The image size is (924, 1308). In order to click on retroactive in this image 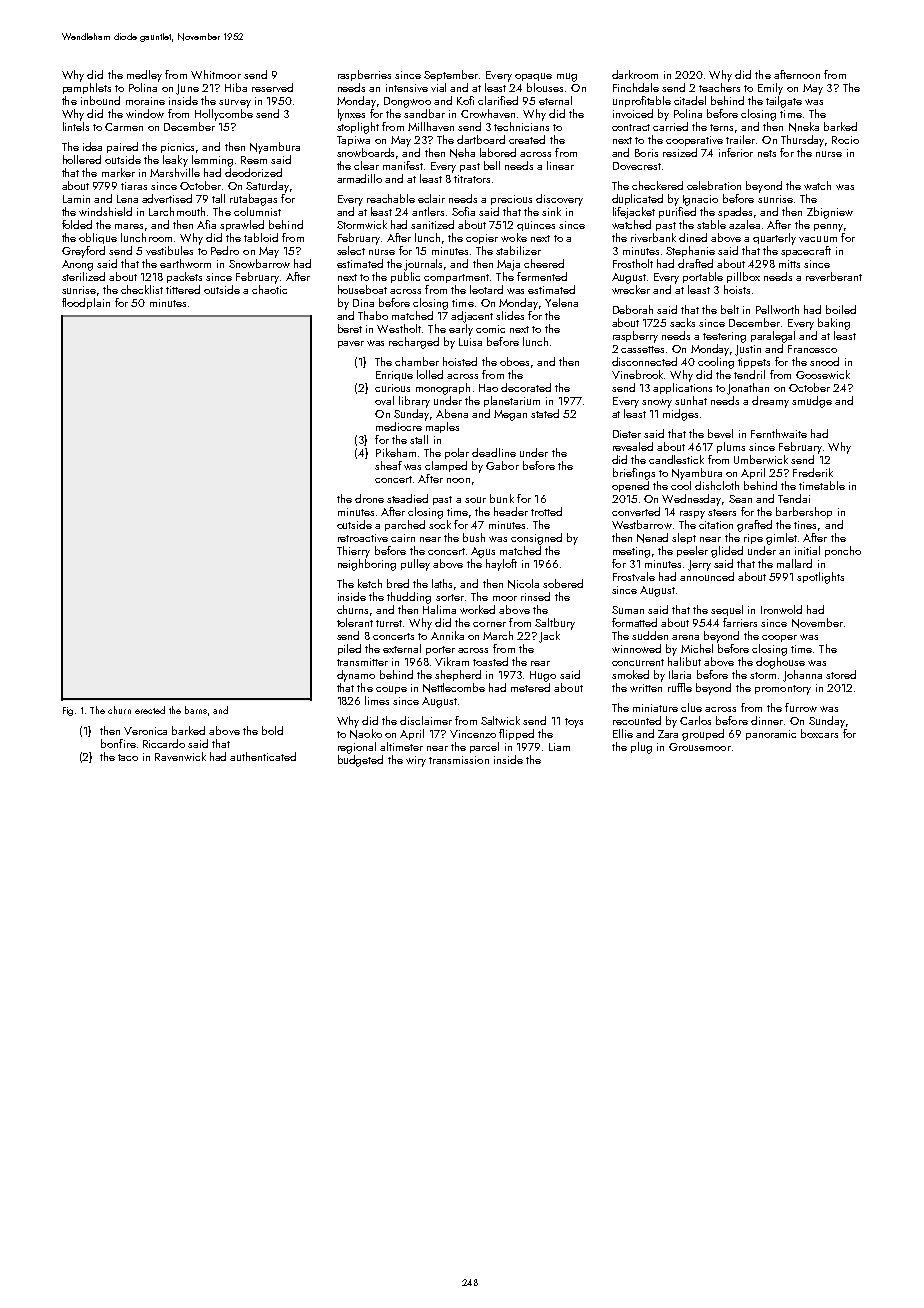, I will do `click(363, 538)`.
